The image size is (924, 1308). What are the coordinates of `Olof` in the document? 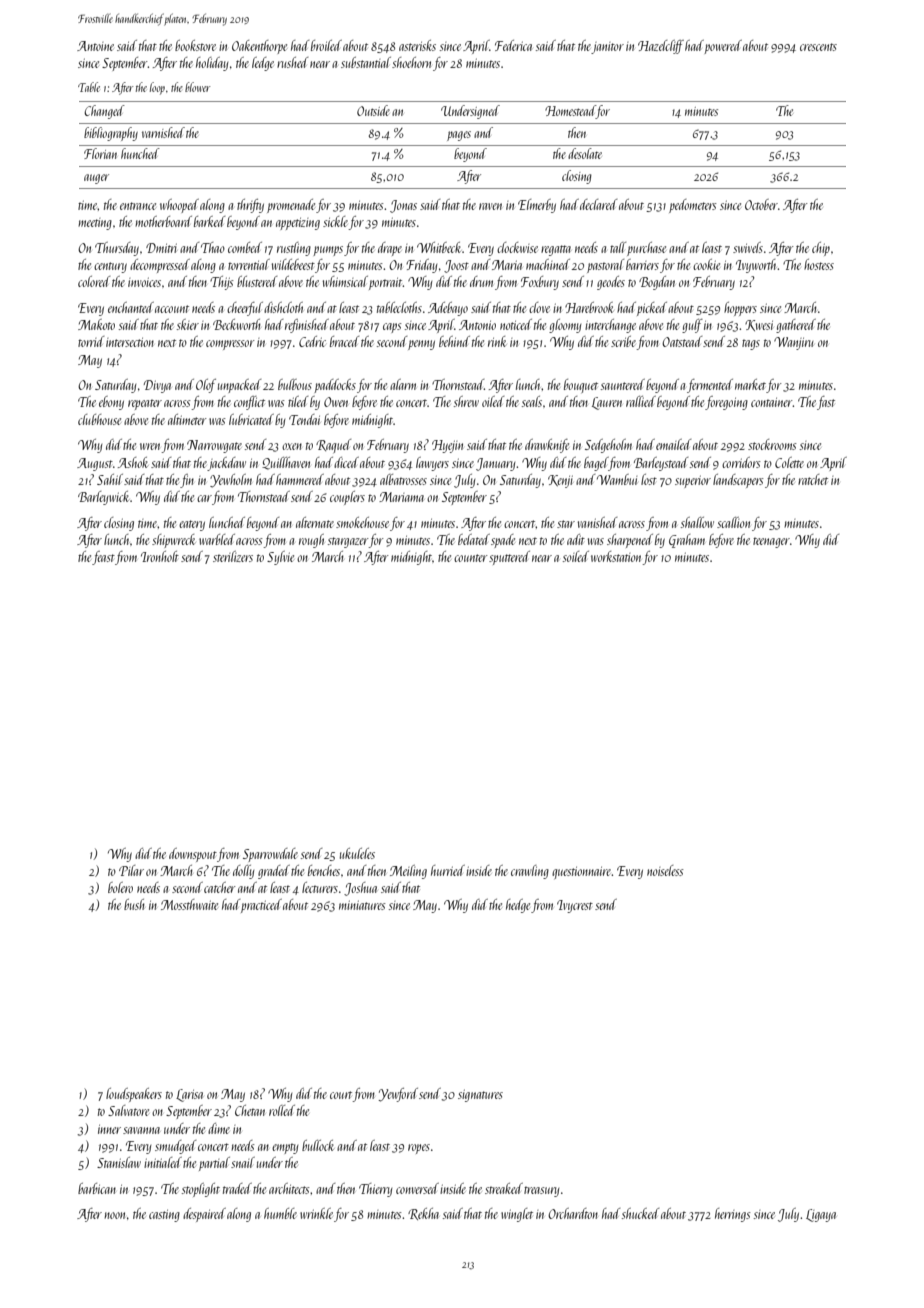 It's located at (206, 386).
